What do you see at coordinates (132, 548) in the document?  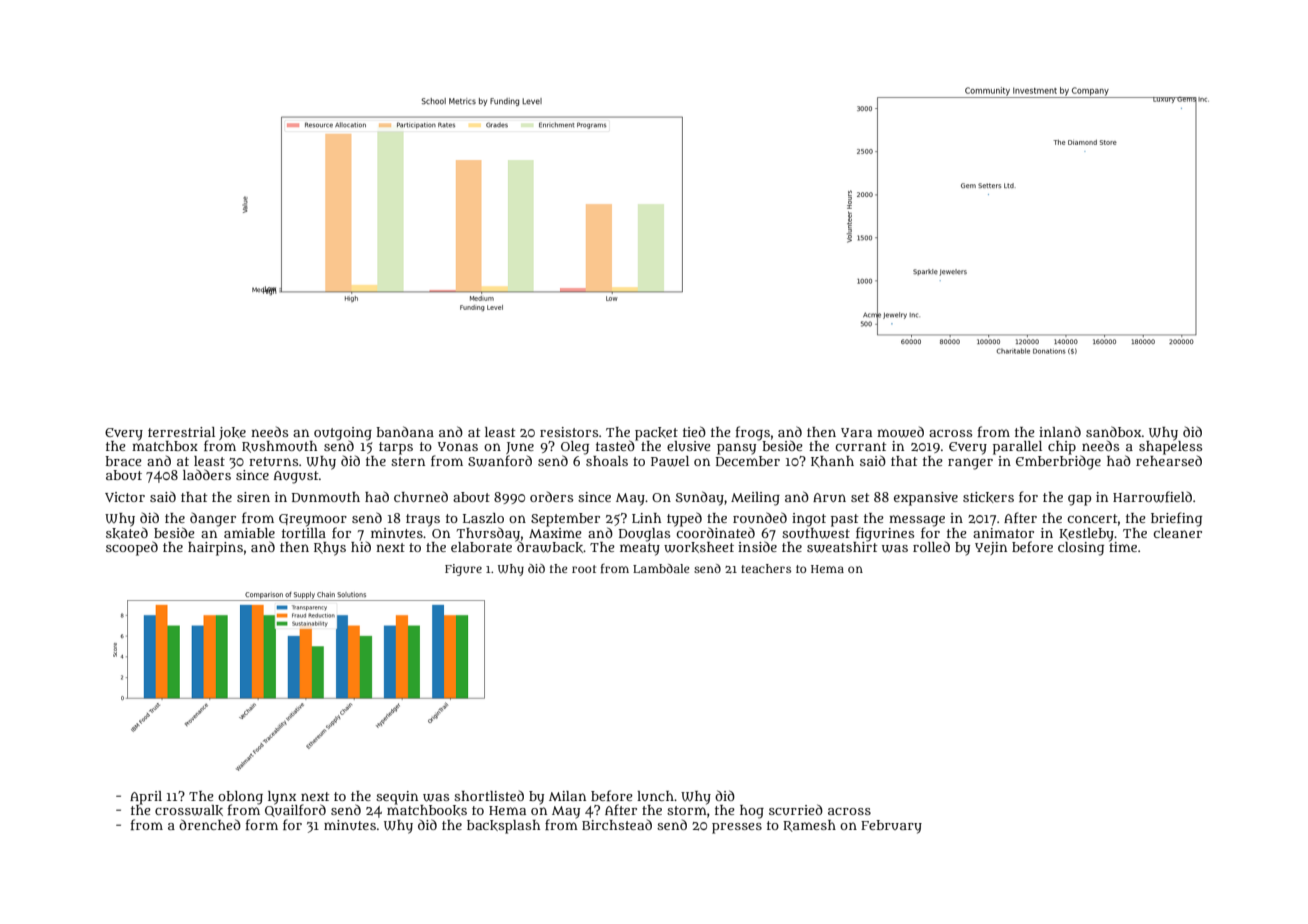 I see `scooped` at bounding box center [132, 548].
